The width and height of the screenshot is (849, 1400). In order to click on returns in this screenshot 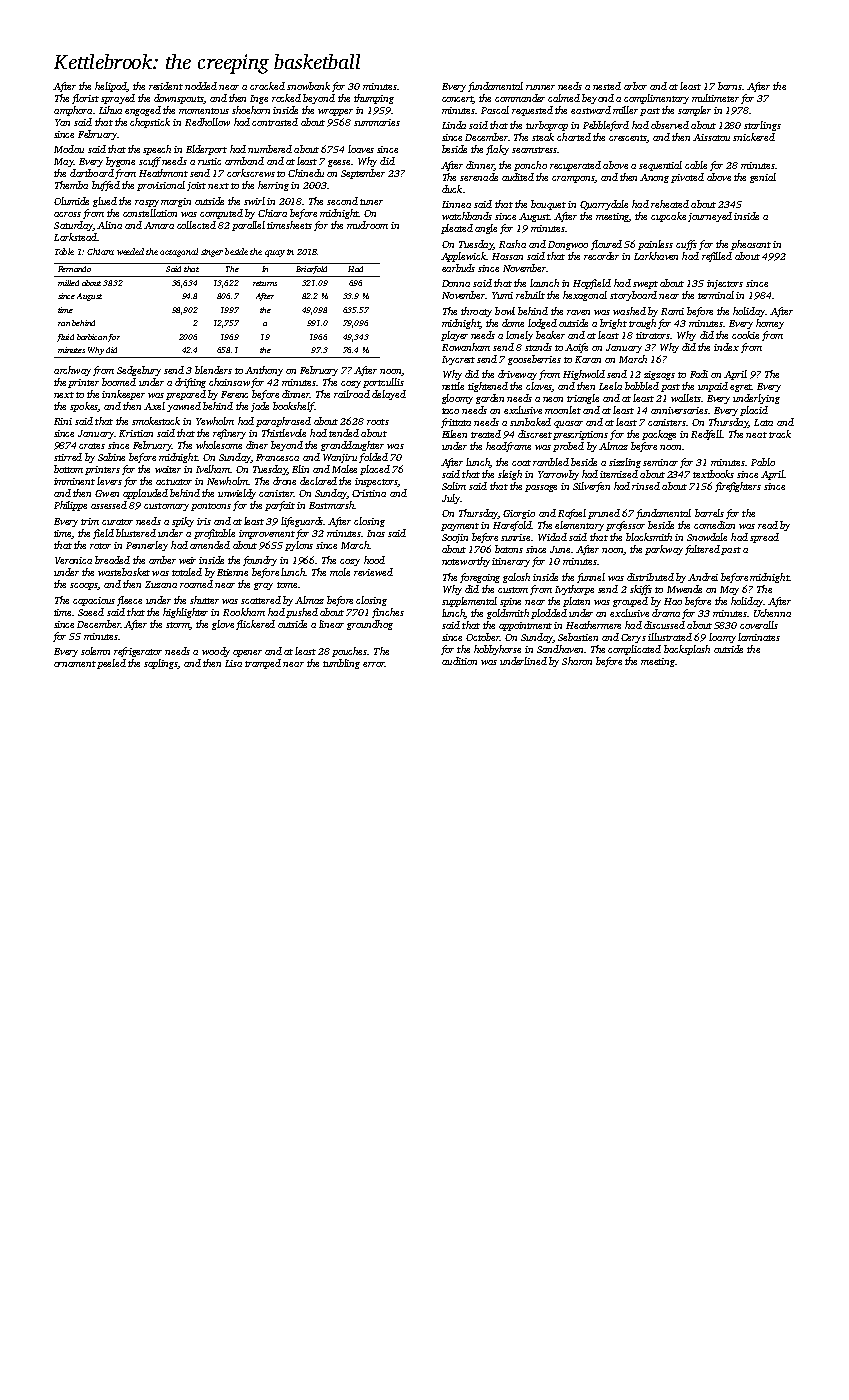, I will do `click(265, 283)`.
